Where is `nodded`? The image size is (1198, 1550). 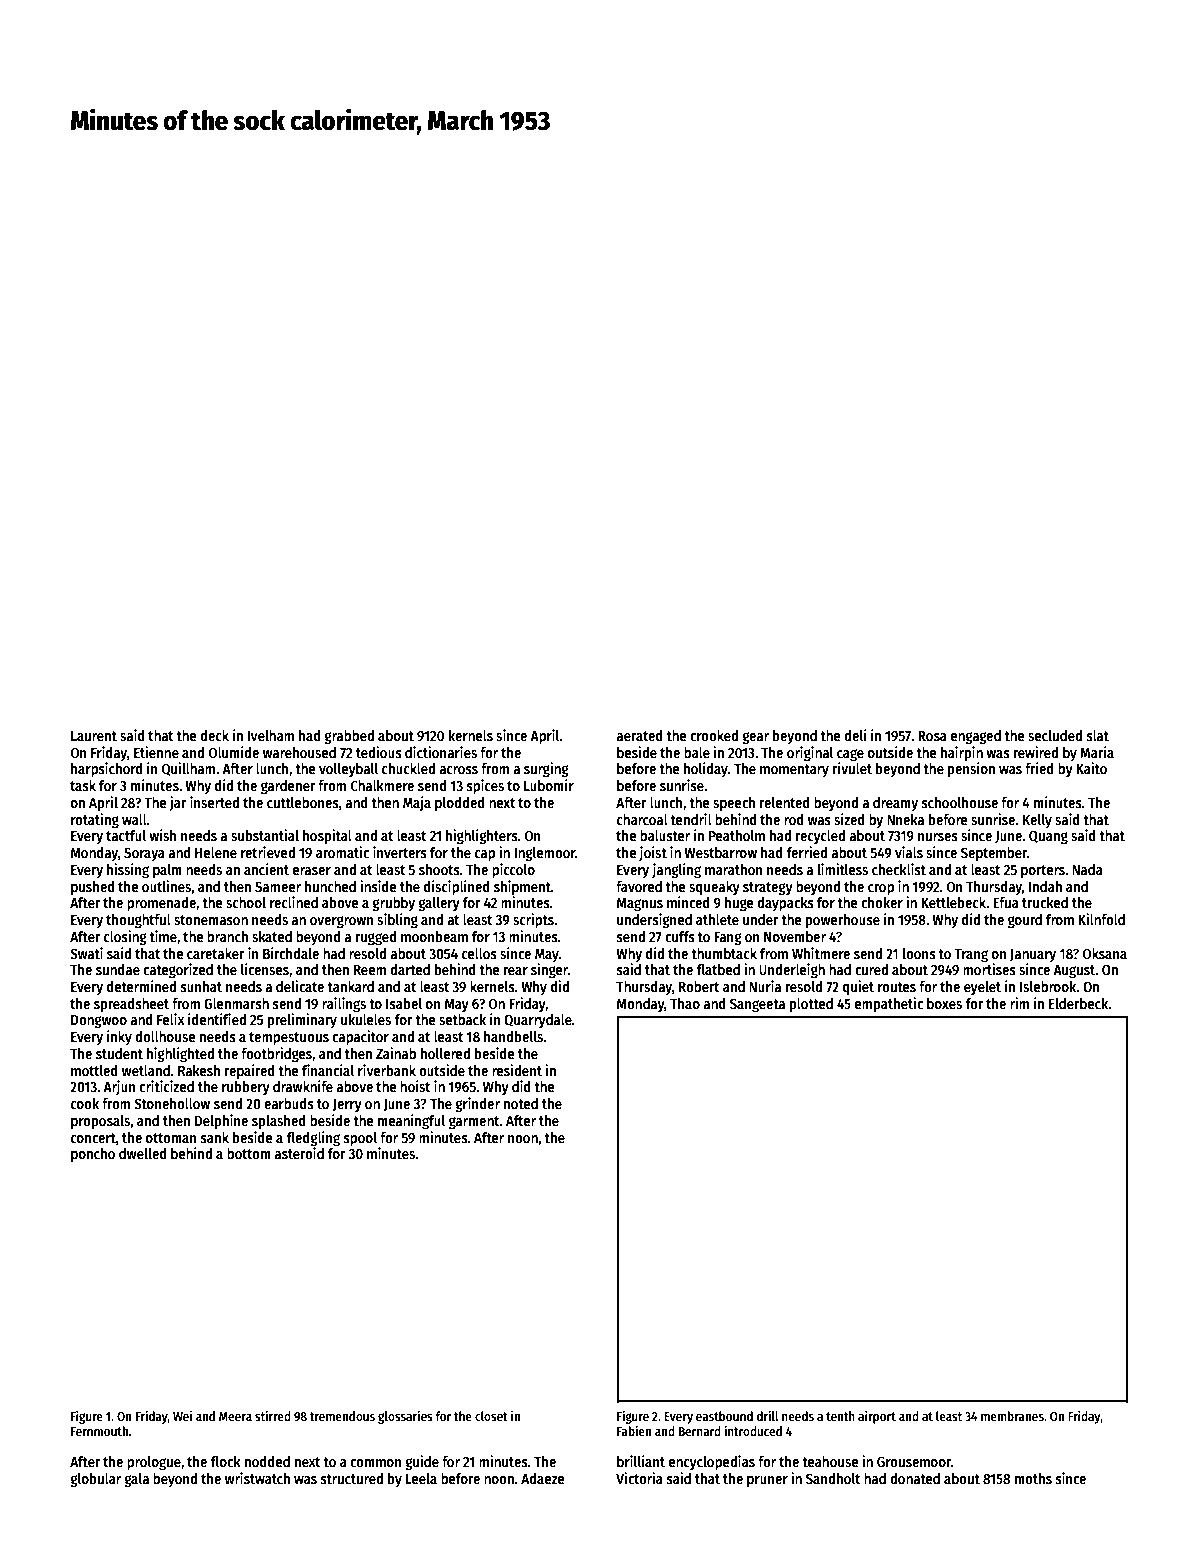
nodded is located at coordinates (267, 1461).
